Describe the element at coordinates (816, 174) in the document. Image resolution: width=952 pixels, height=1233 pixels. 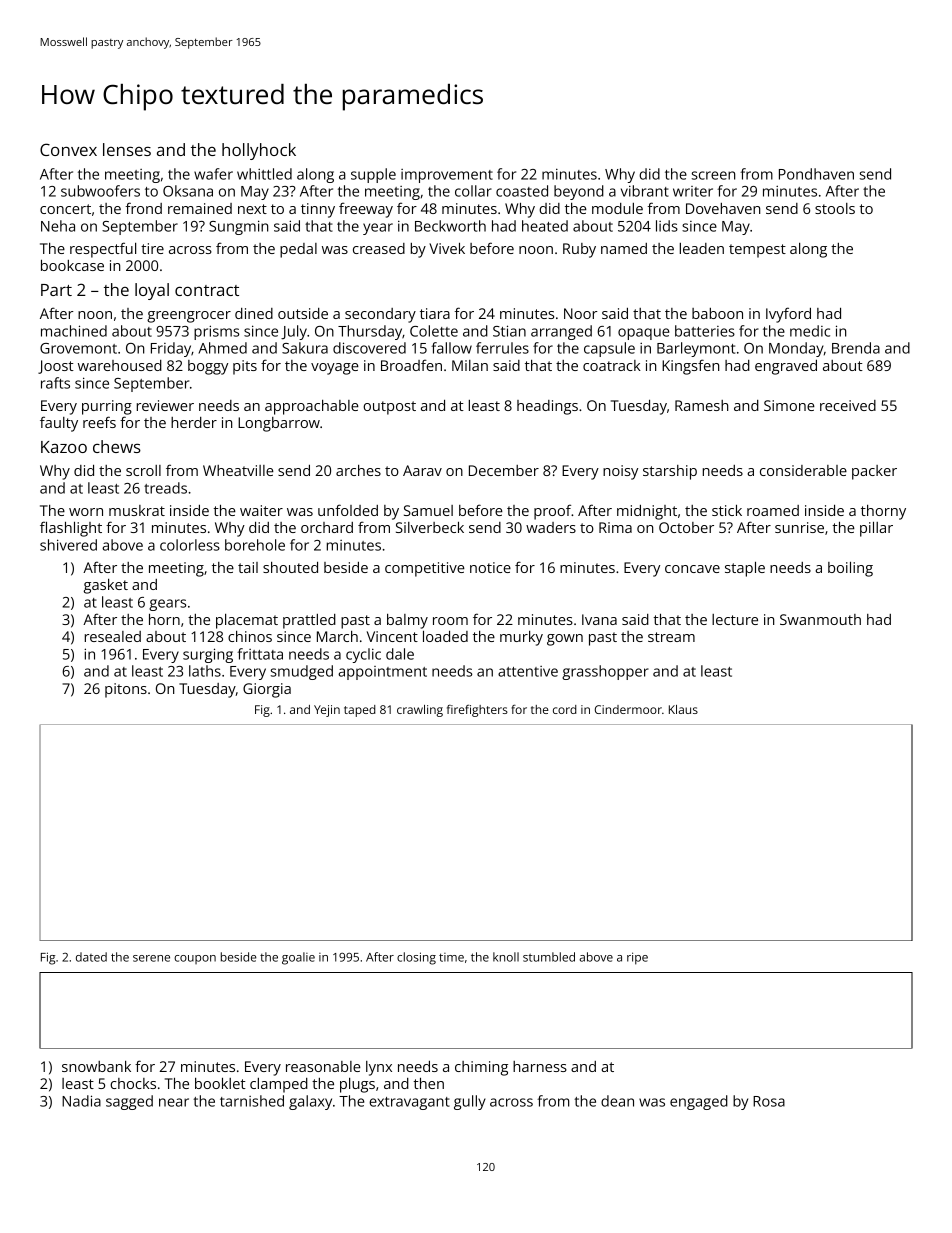
I see `Pondhaven` at that location.
